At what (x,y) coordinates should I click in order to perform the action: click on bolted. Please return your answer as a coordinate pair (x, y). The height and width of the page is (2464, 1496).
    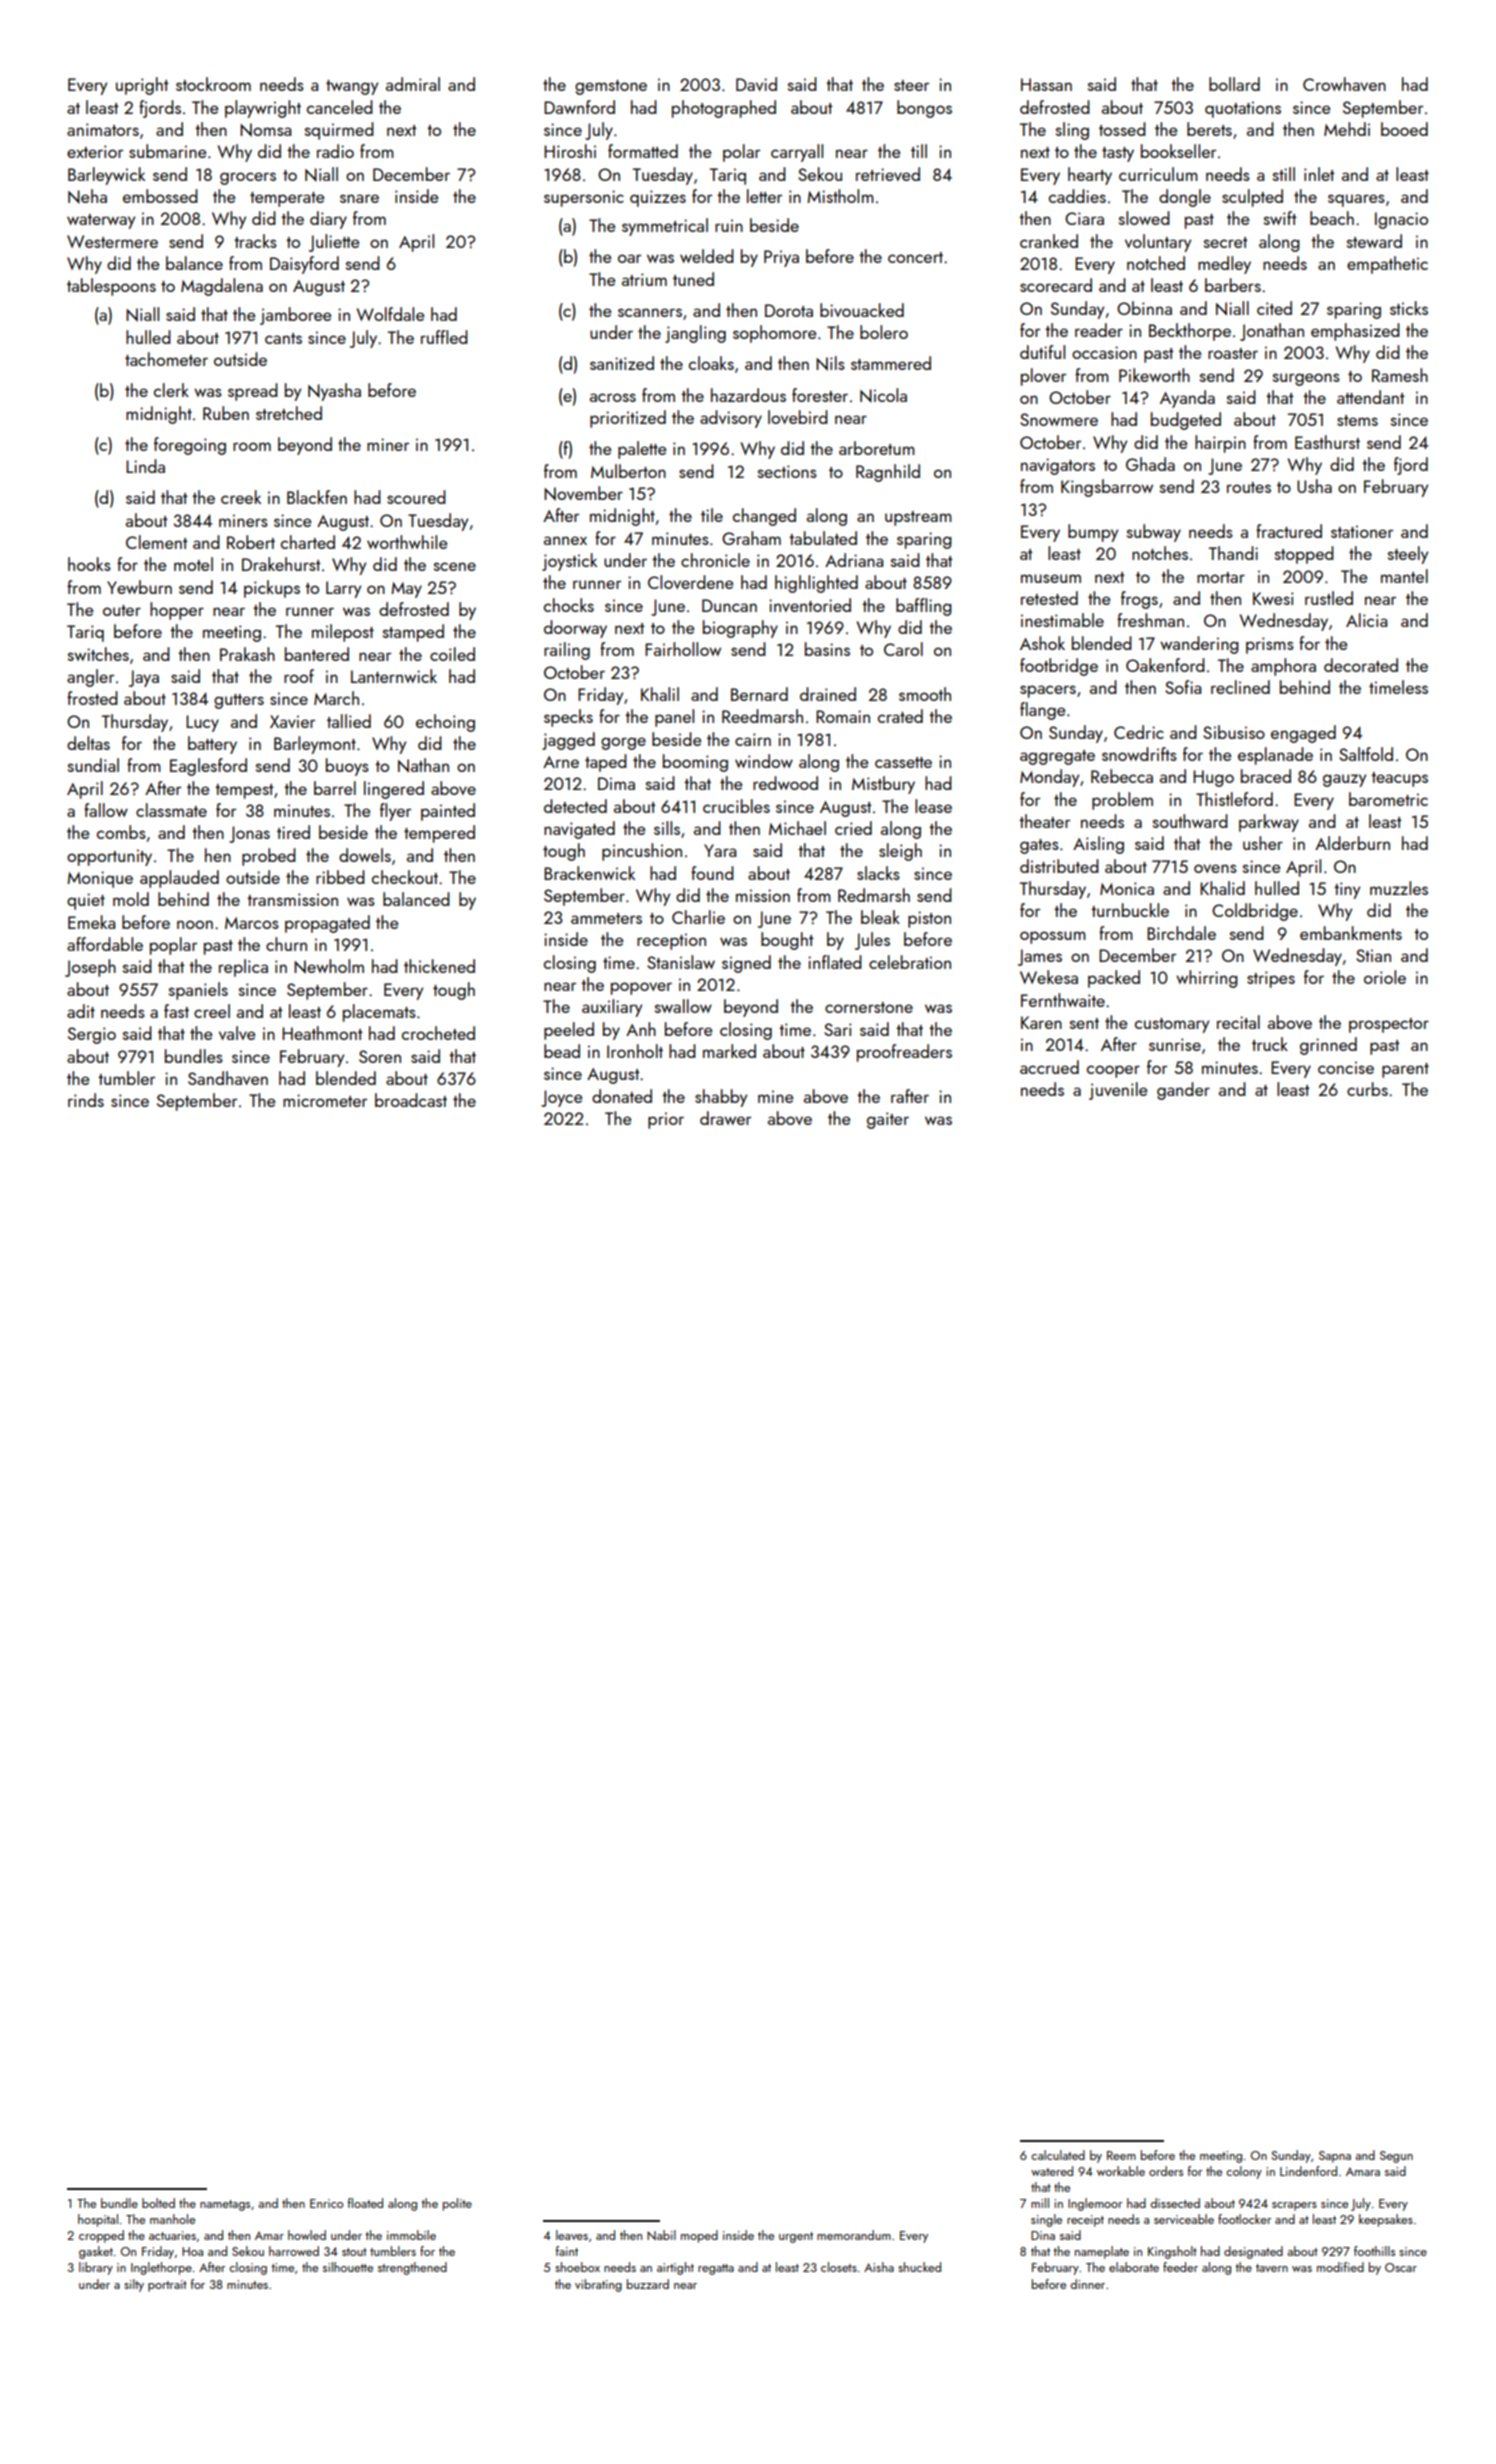
    Looking at the image, I should click on (158, 2203).
